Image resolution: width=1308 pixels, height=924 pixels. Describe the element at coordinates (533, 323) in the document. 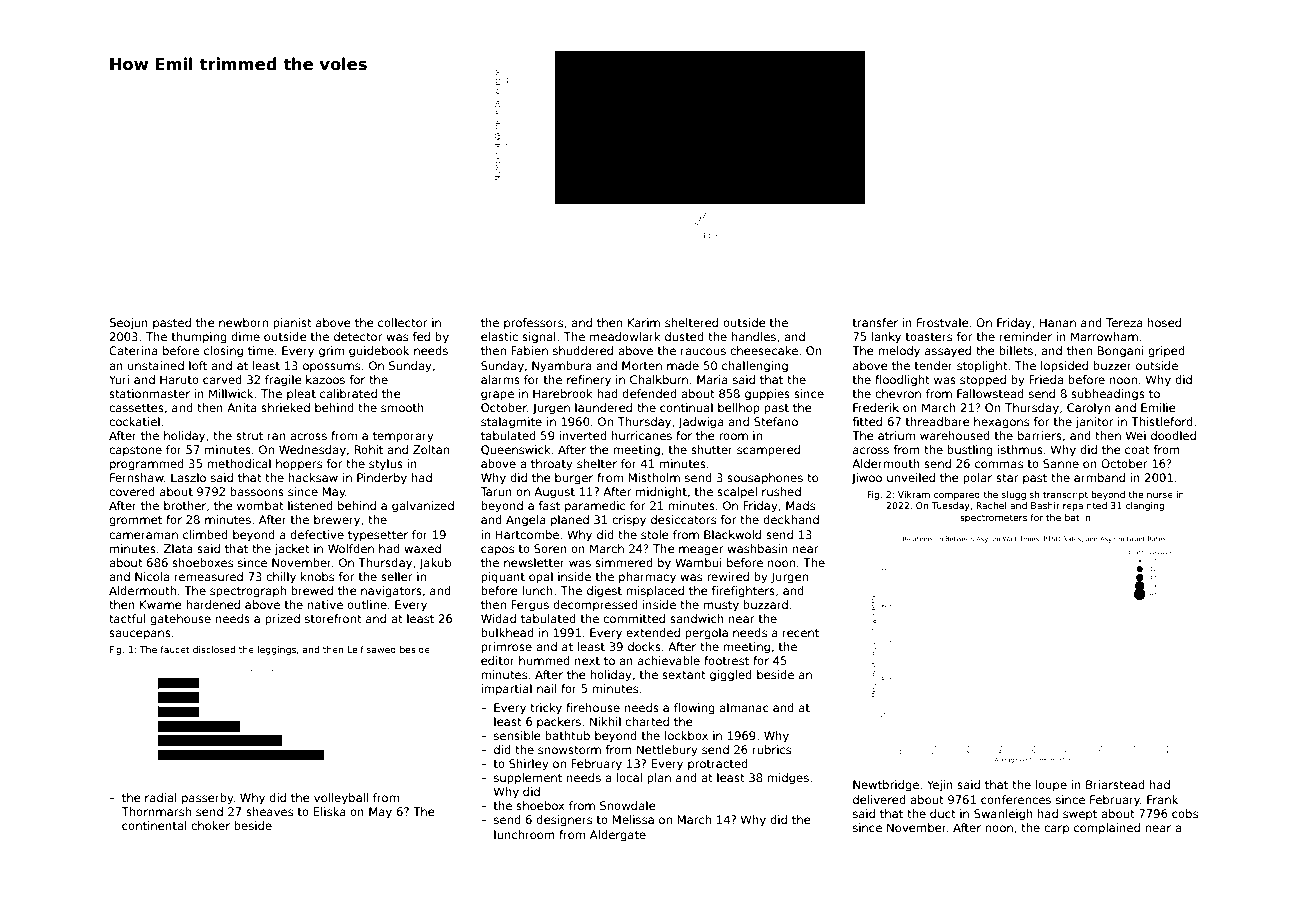

I see `professors` at that location.
